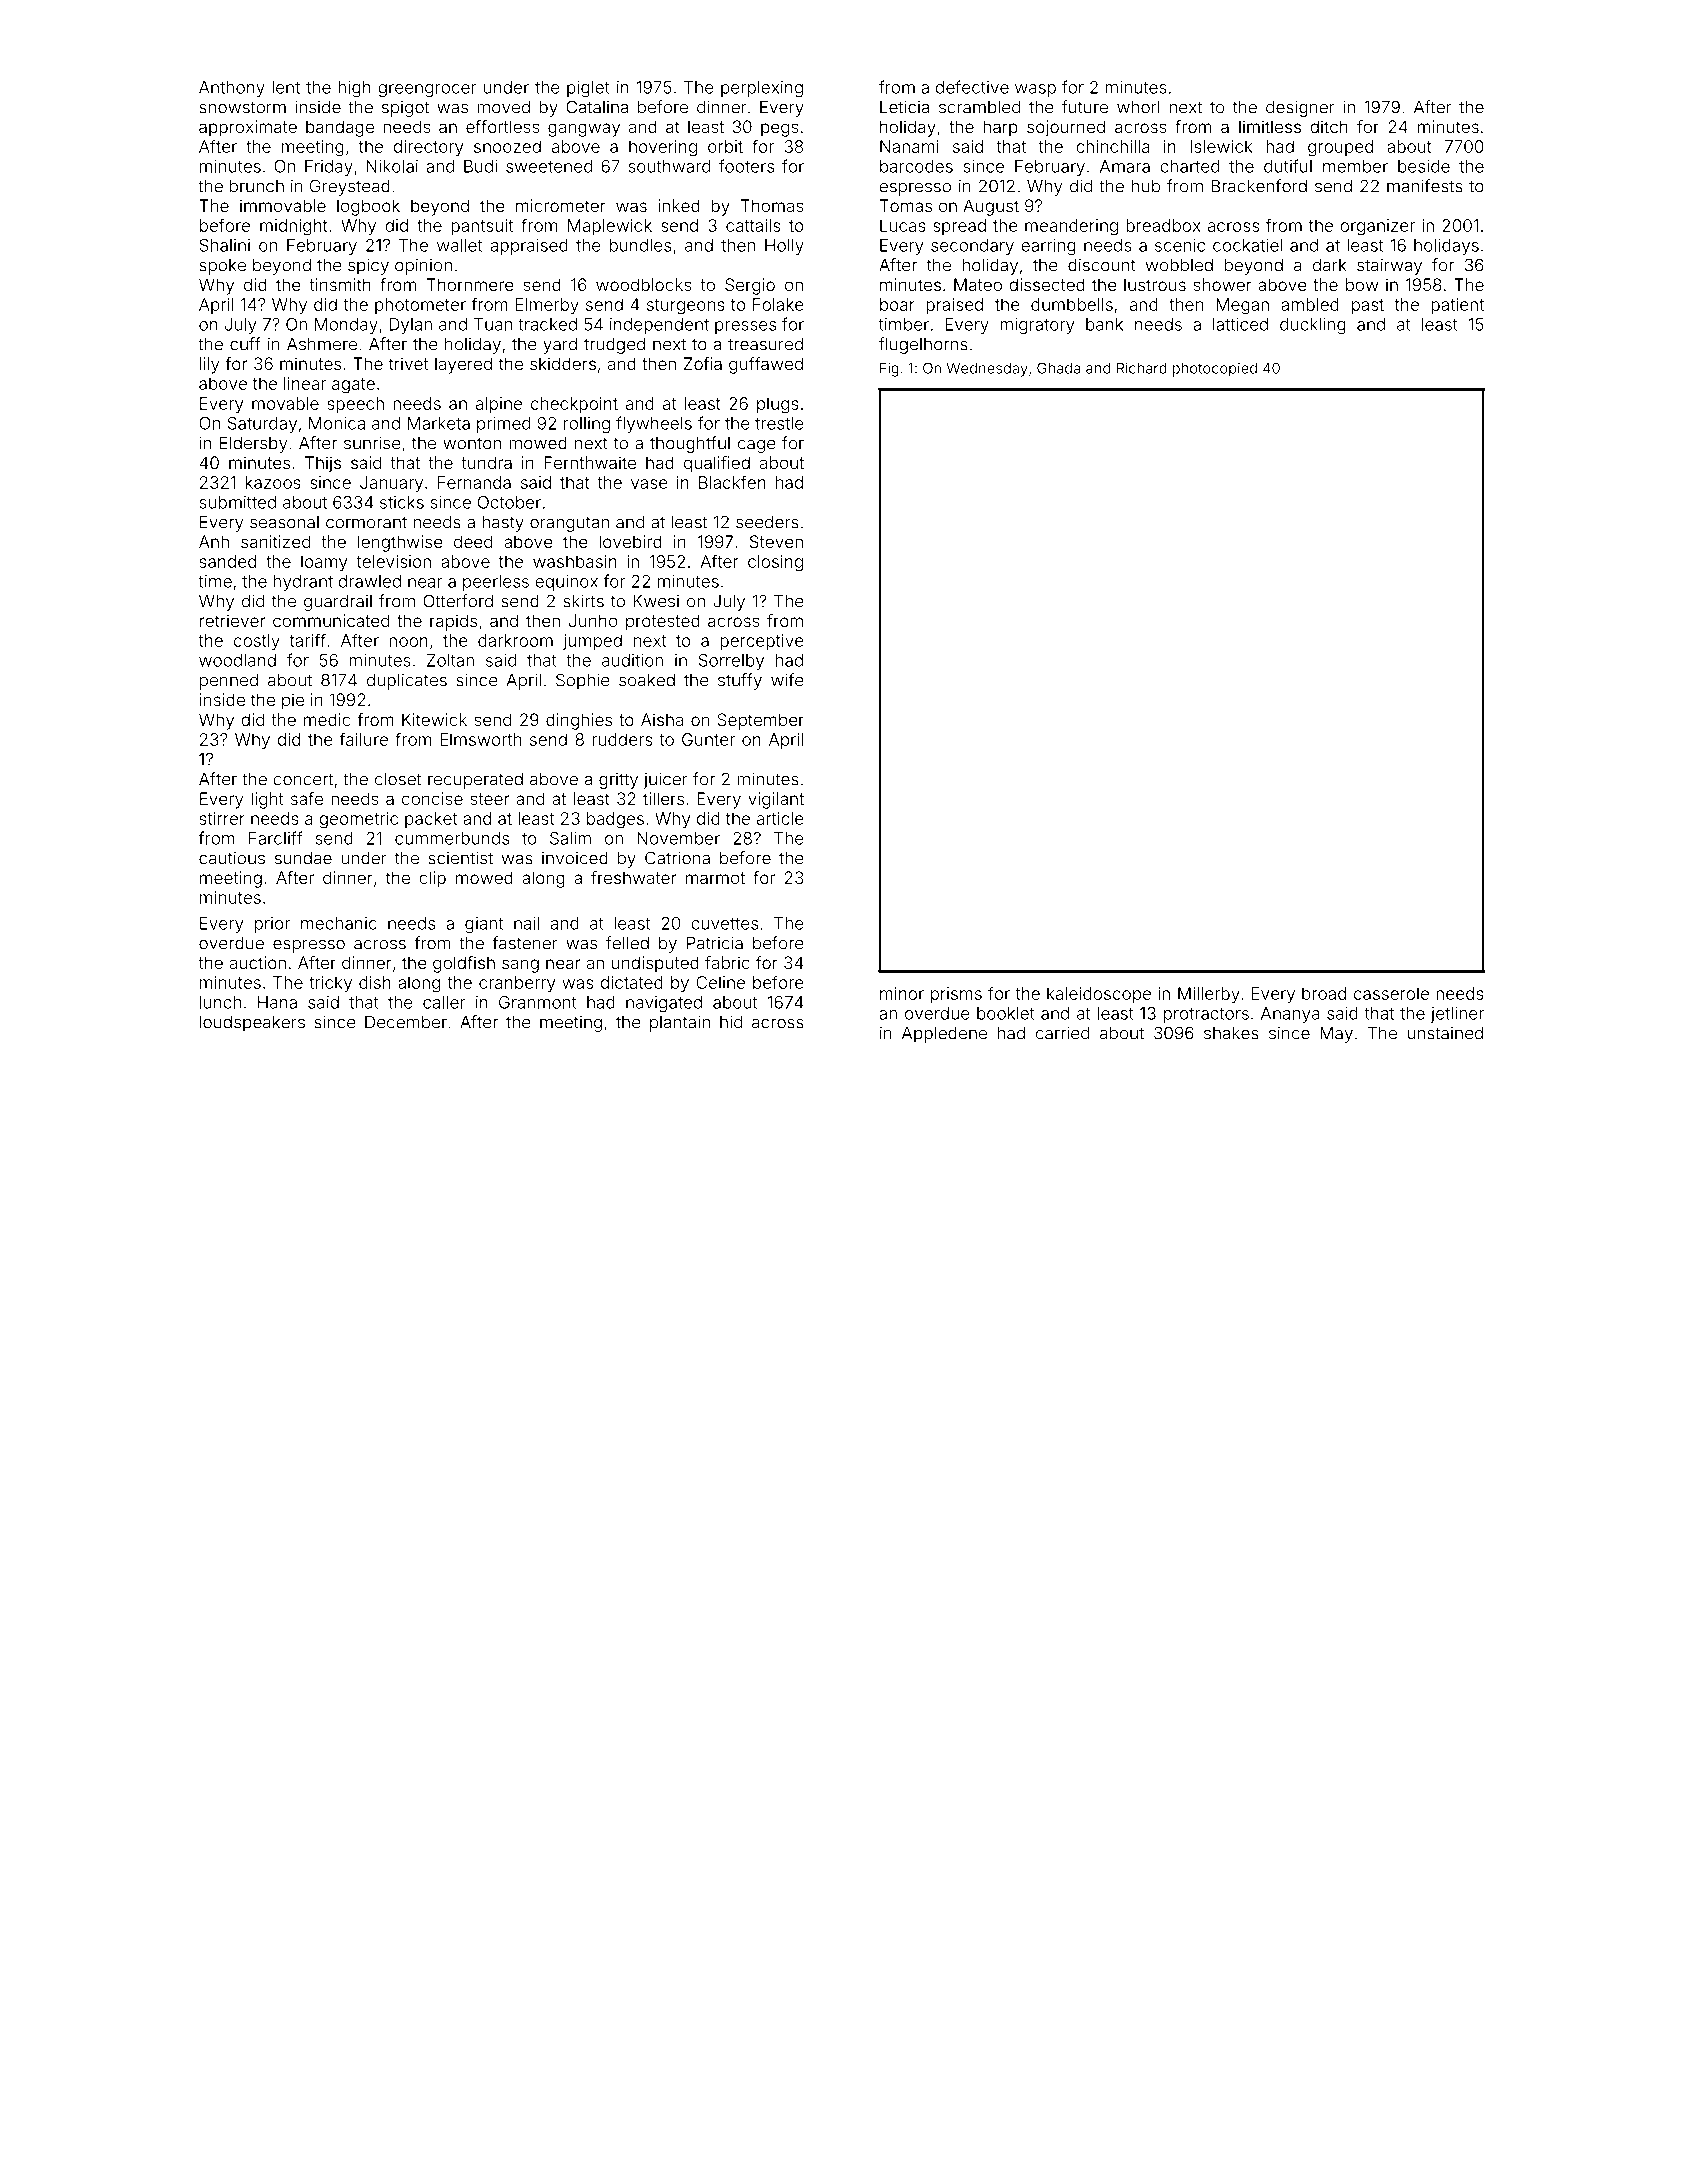 The width and height of the screenshot is (1683, 2178). What do you see at coordinates (1300, 108) in the screenshot?
I see `designer` at bounding box center [1300, 108].
